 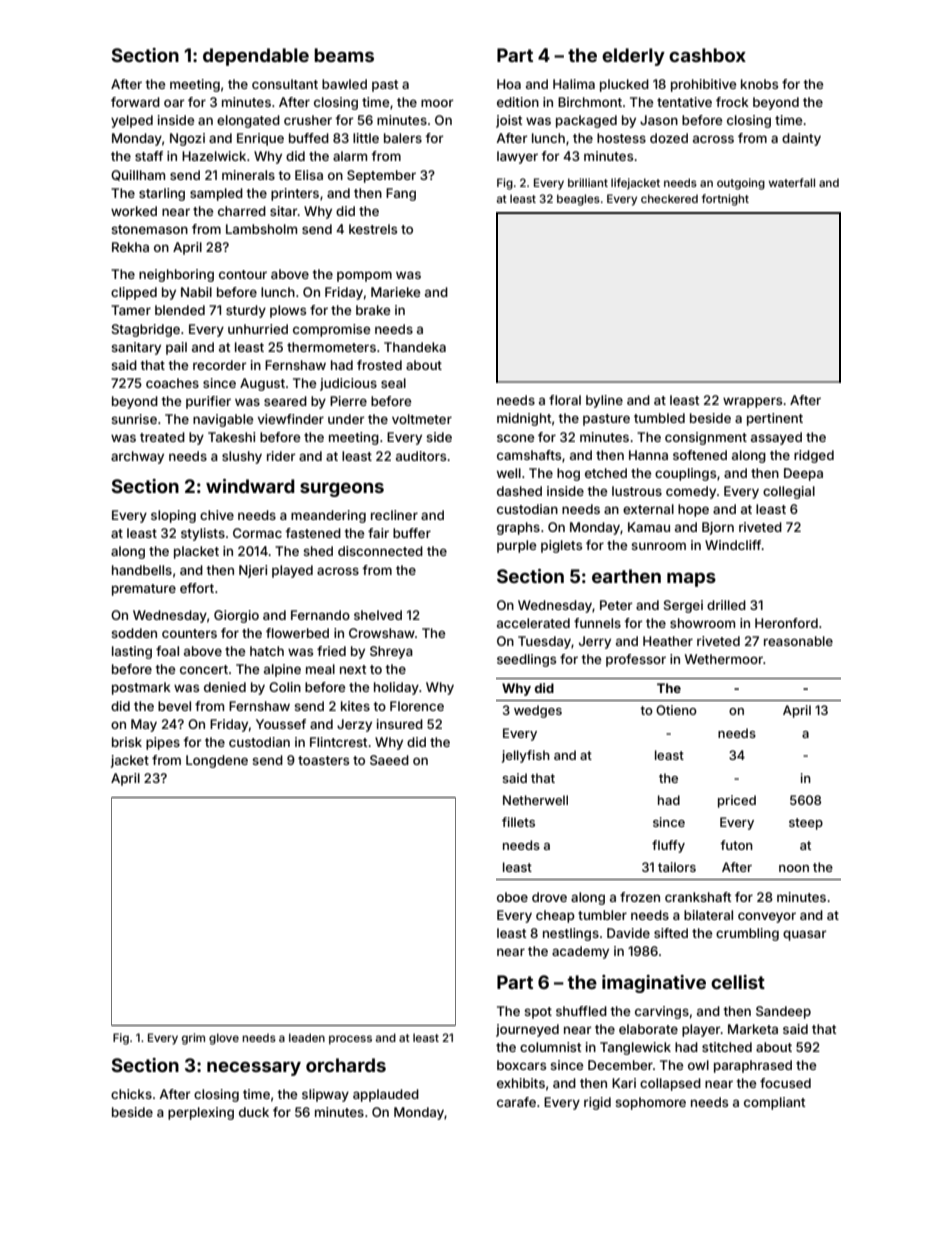 I want to click on sodden, so click(x=134, y=633).
